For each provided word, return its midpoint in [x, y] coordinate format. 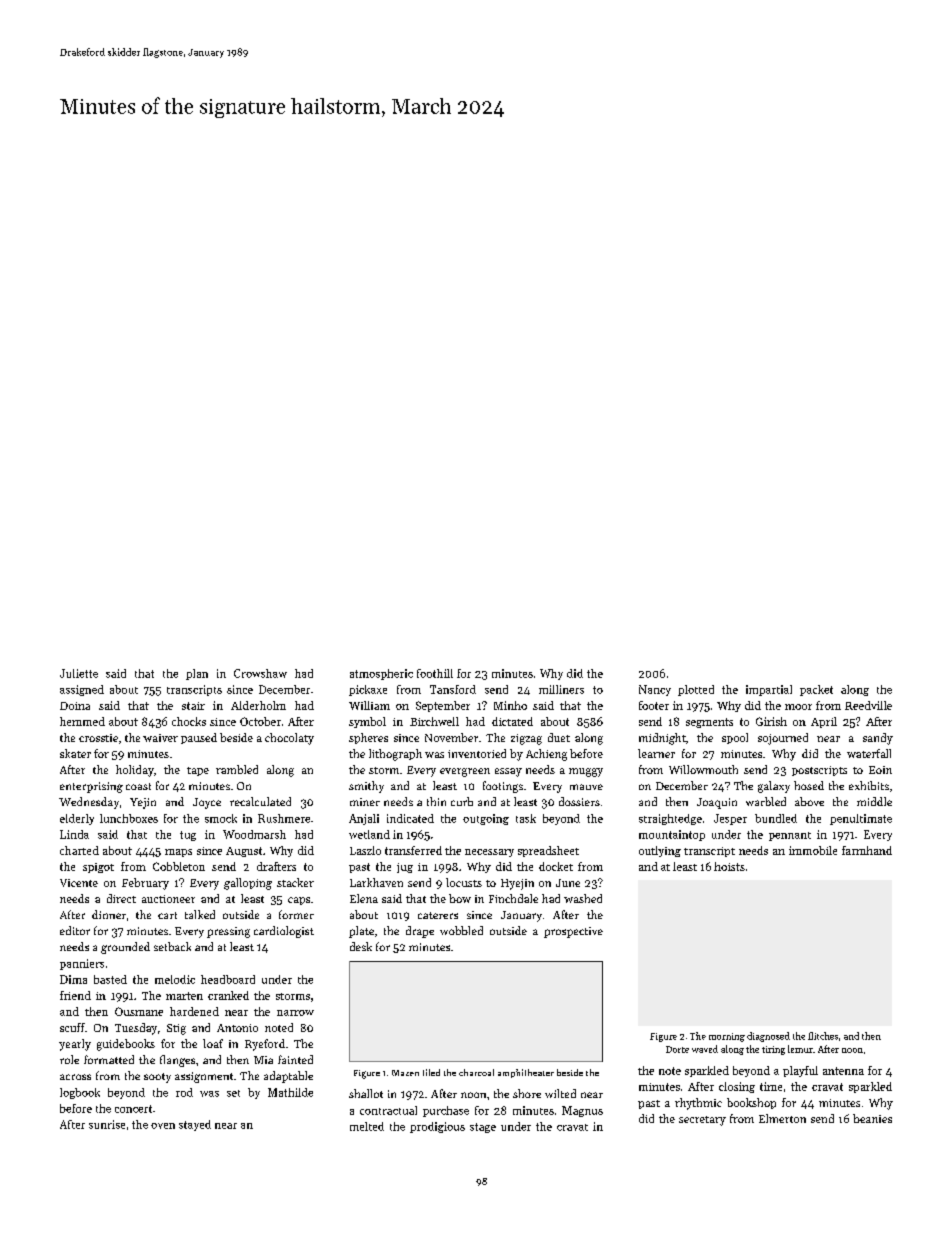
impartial [769, 690]
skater [75, 753]
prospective [573, 932]
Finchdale [513, 898]
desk [361, 946]
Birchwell [434, 721]
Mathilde [290, 1092]
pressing [228, 932]
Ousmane [139, 1011]
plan [197, 674]
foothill [435, 673]
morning [727, 1037]
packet [816, 690]
